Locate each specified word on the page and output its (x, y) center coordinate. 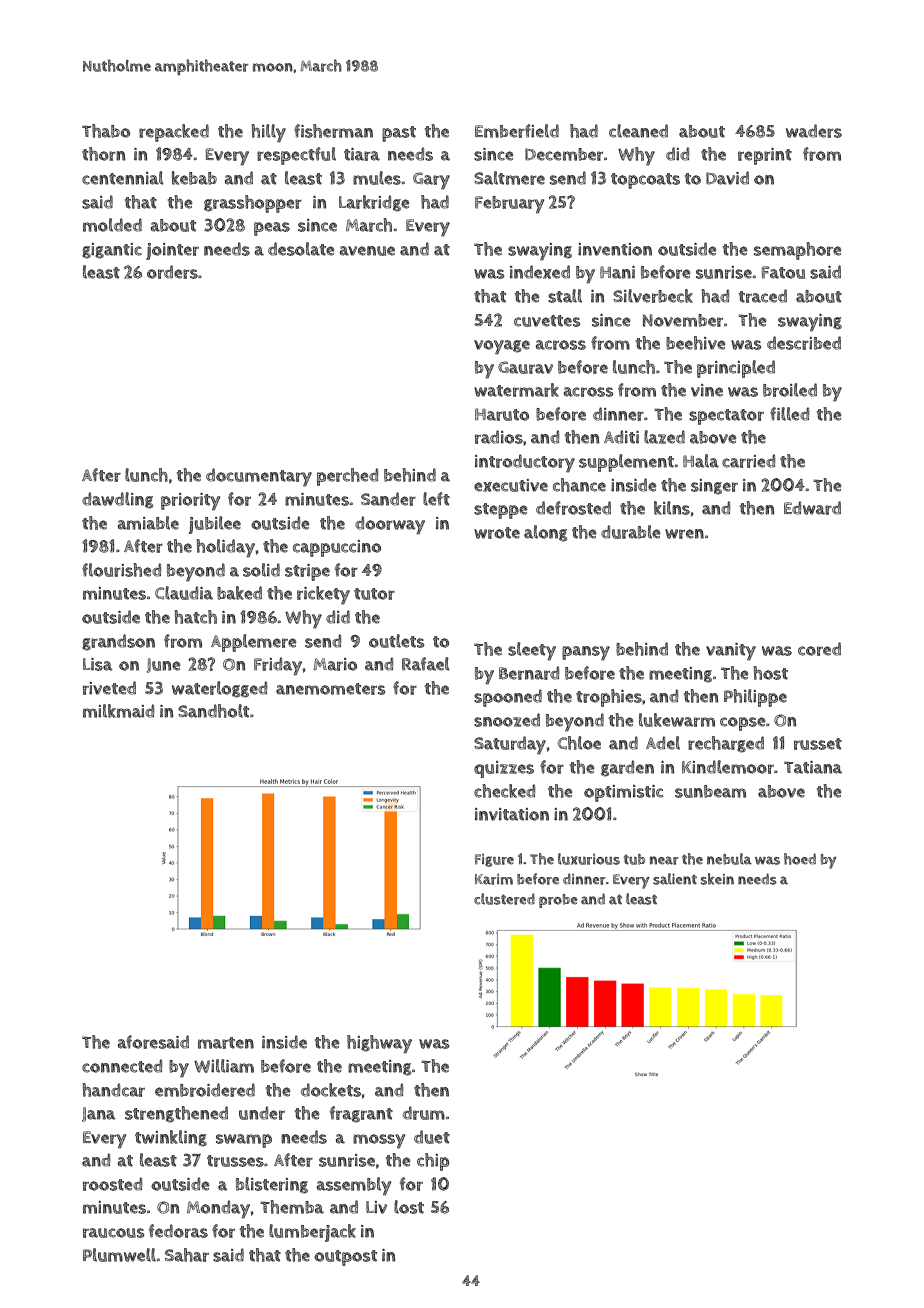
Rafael (426, 664)
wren (684, 534)
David (727, 178)
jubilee (215, 525)
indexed (540, 272)
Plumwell (119, 1255)
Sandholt (213, 711)
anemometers (330, 689)
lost (409, 1207)
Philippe (755, 698)
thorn (103, 154)
